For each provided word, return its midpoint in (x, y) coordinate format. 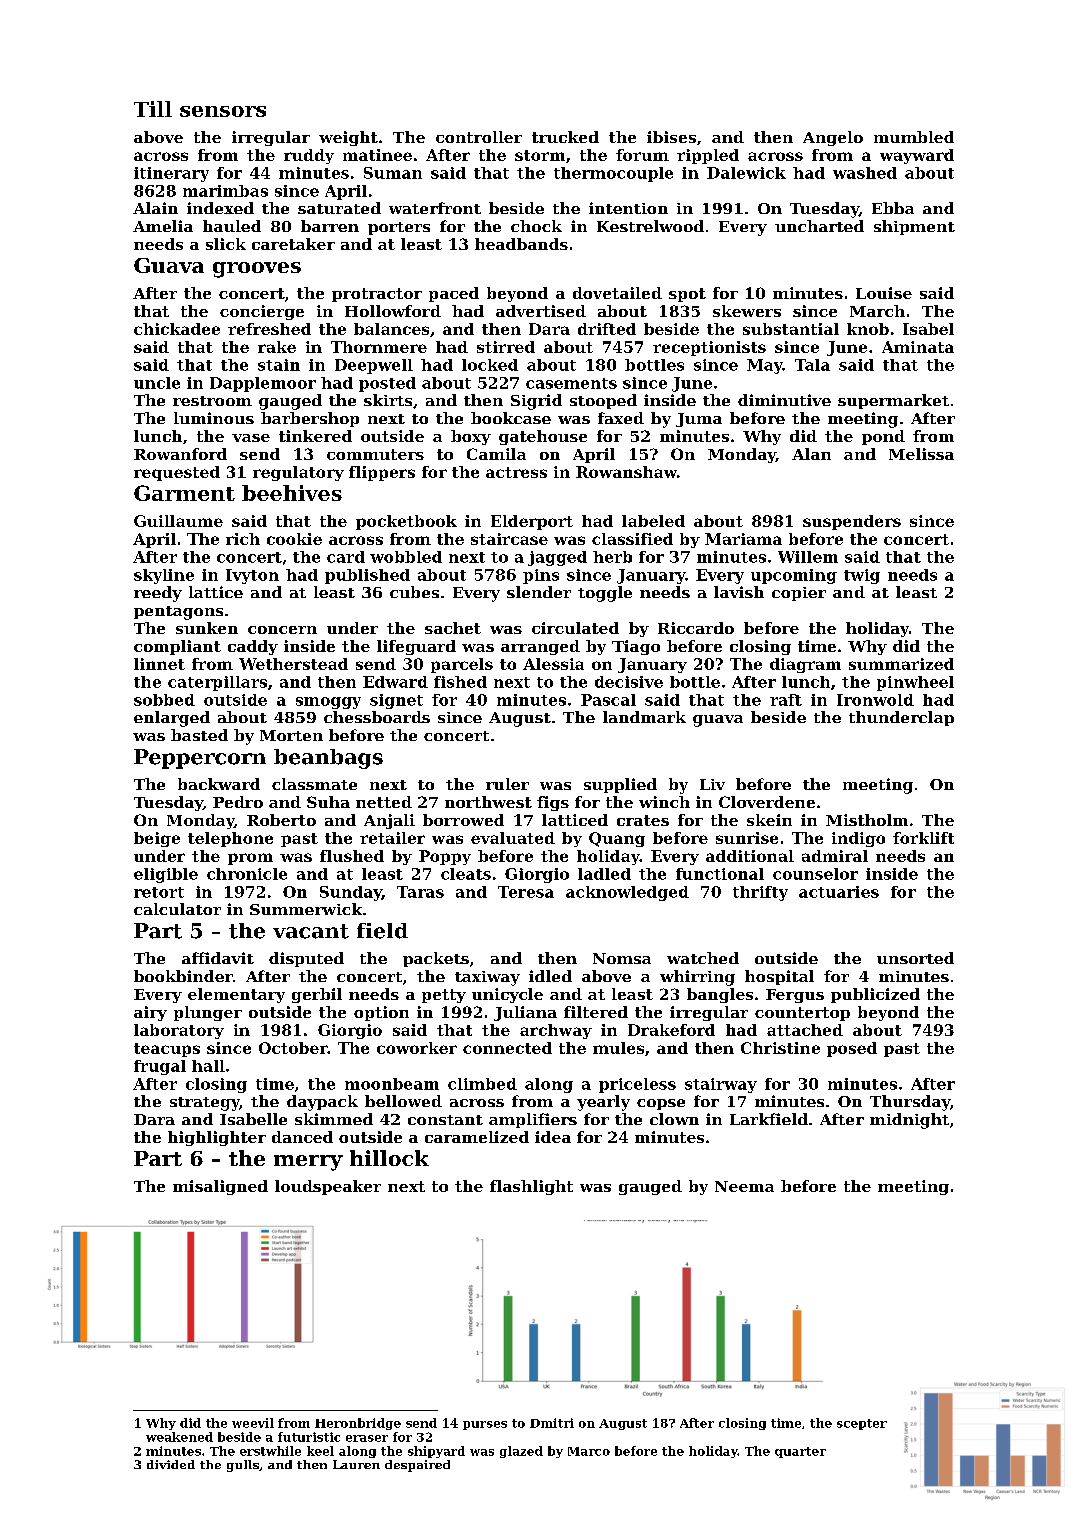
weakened (179, 1437)
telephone (230, 839)
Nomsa (622, 958)
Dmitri (552, 1423)
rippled (708, 156)
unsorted (915, 958)
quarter (800, 1452)
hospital (779, 977)
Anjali (389, 821)
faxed (621, 418)
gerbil (317, 995)
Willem (808, 557)
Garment (184, 493)
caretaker (293, 244)
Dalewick (746, 173)
